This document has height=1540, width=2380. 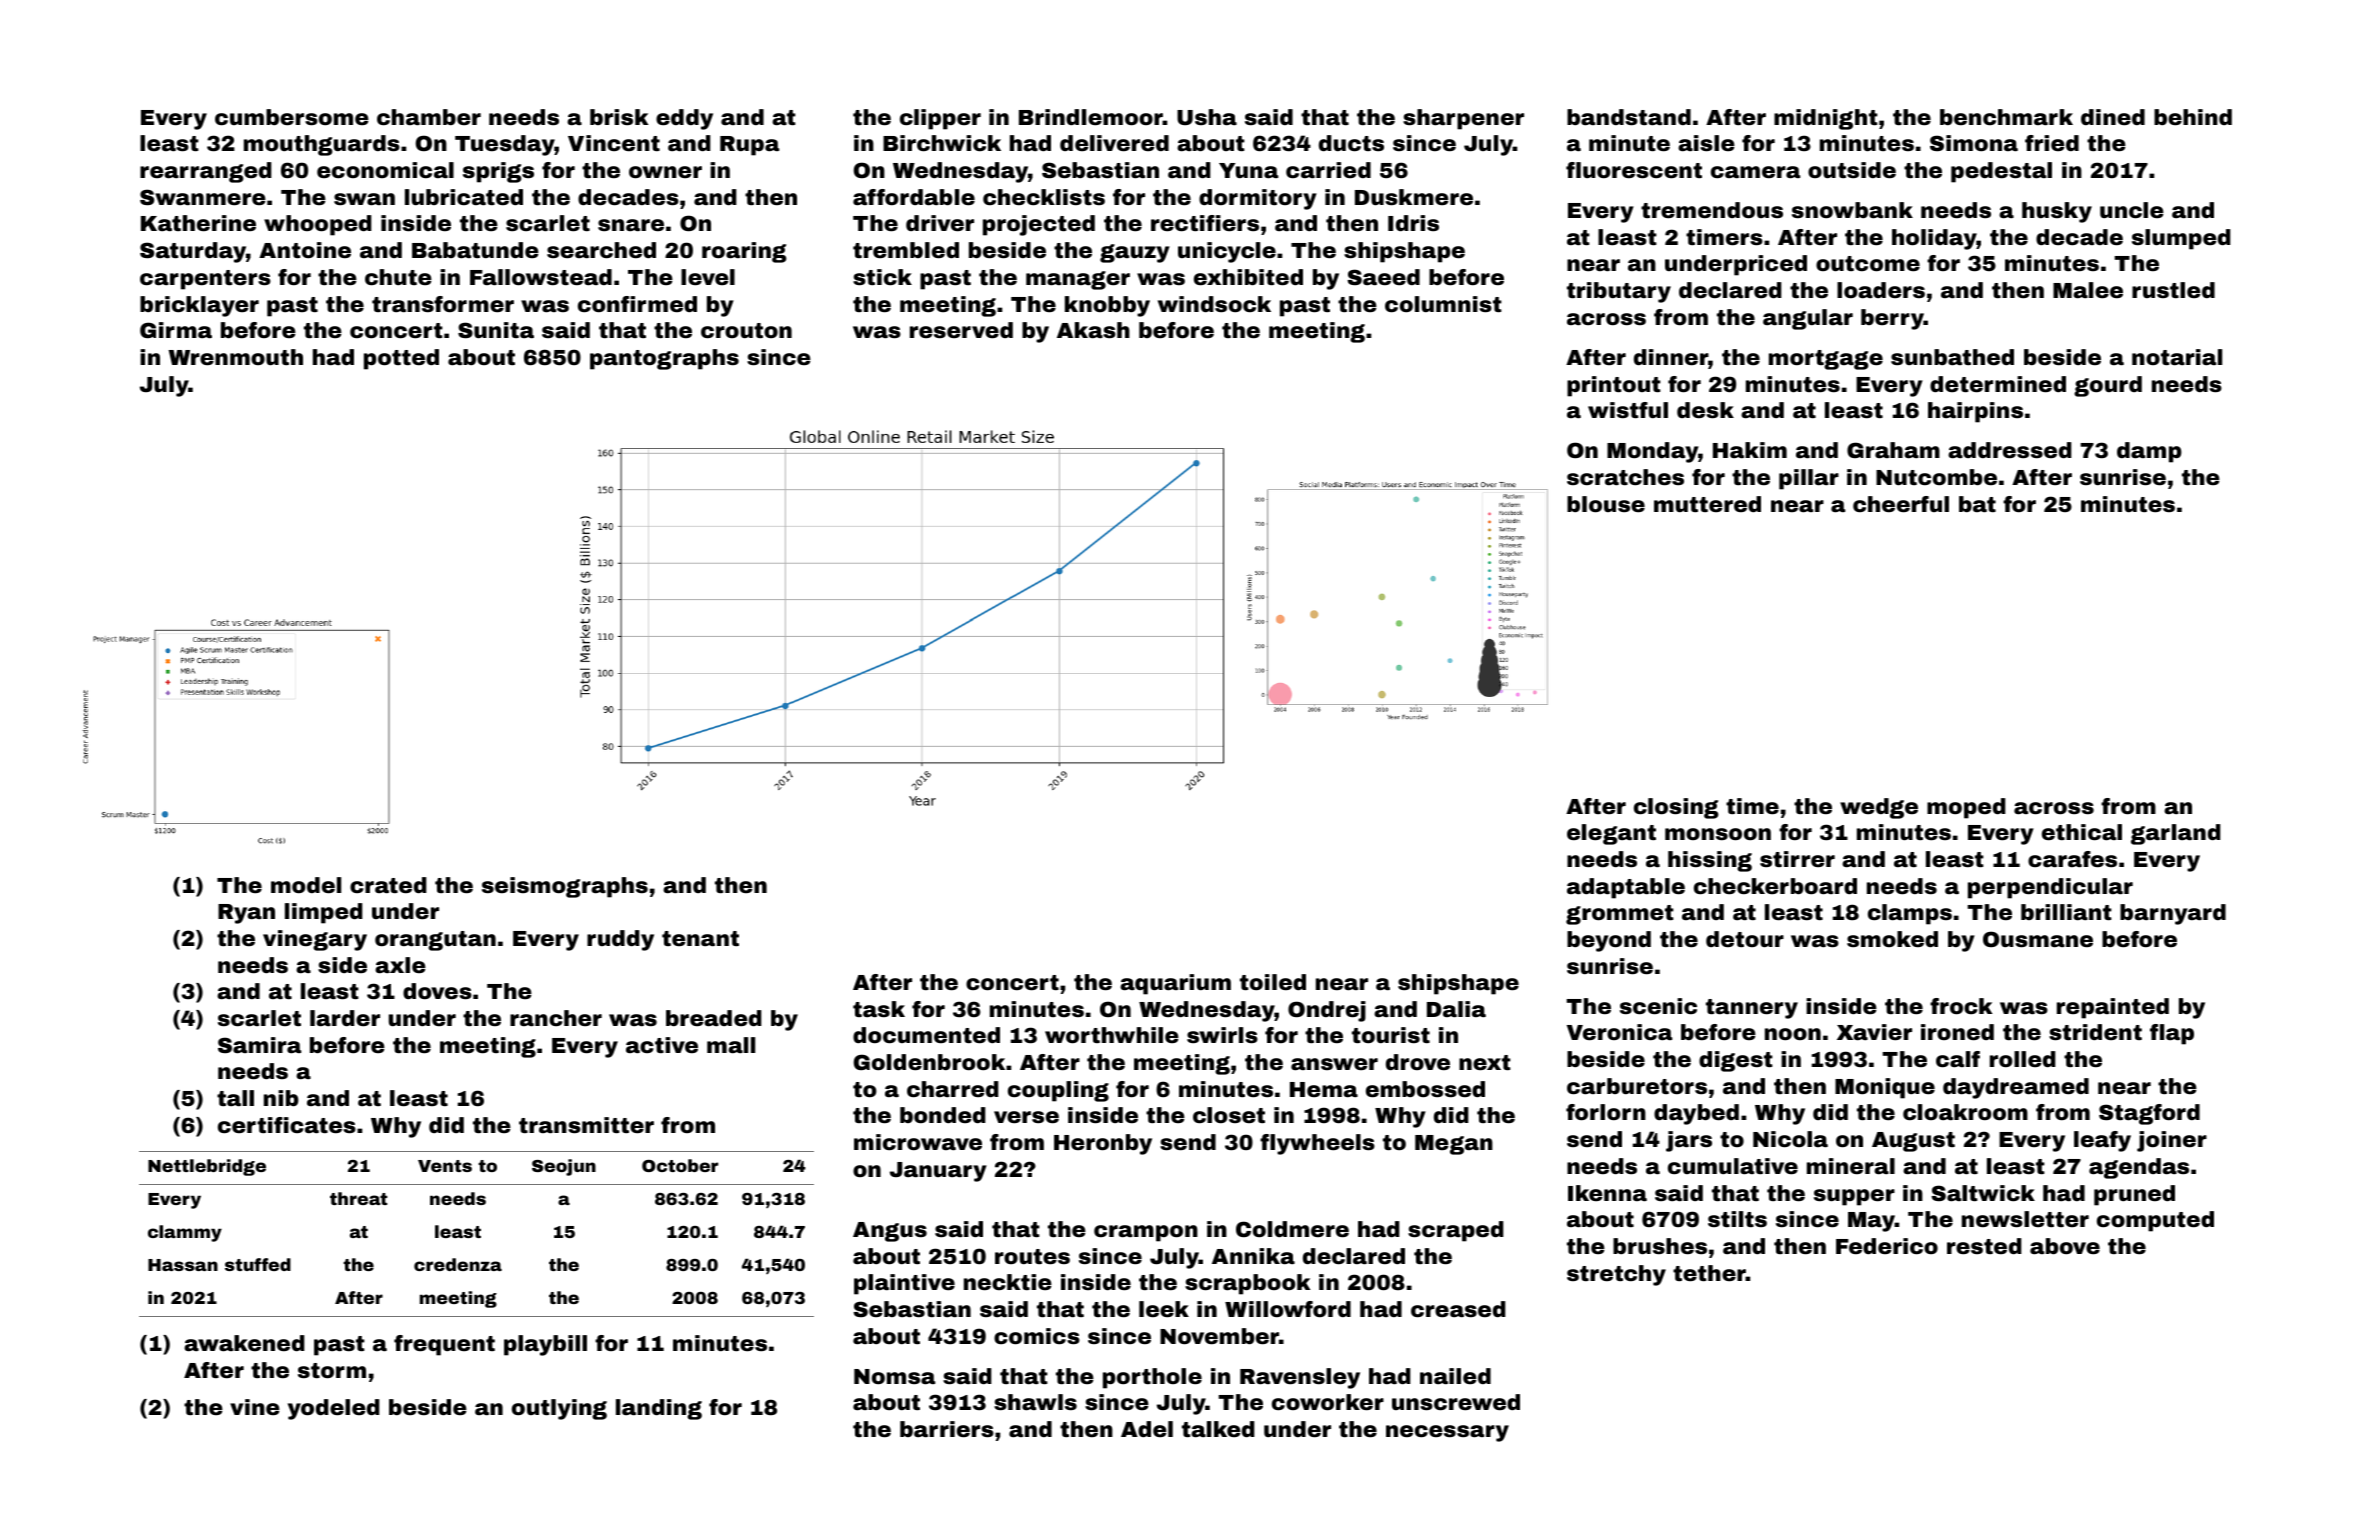 I want to click on Birchwick, so click(x=942, y=143).
